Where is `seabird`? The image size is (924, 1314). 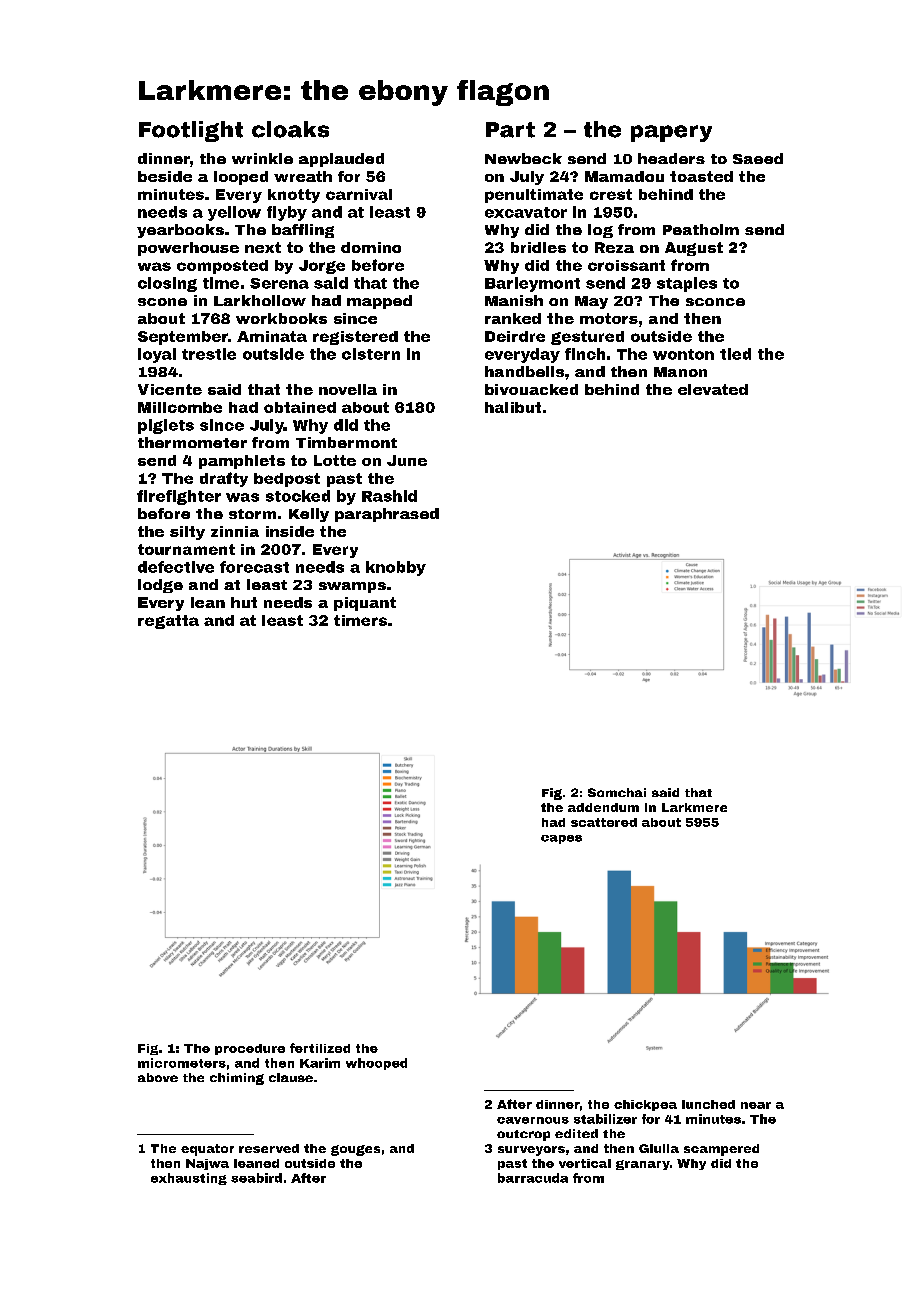 seabird is located at coordinates (256, 1178).
